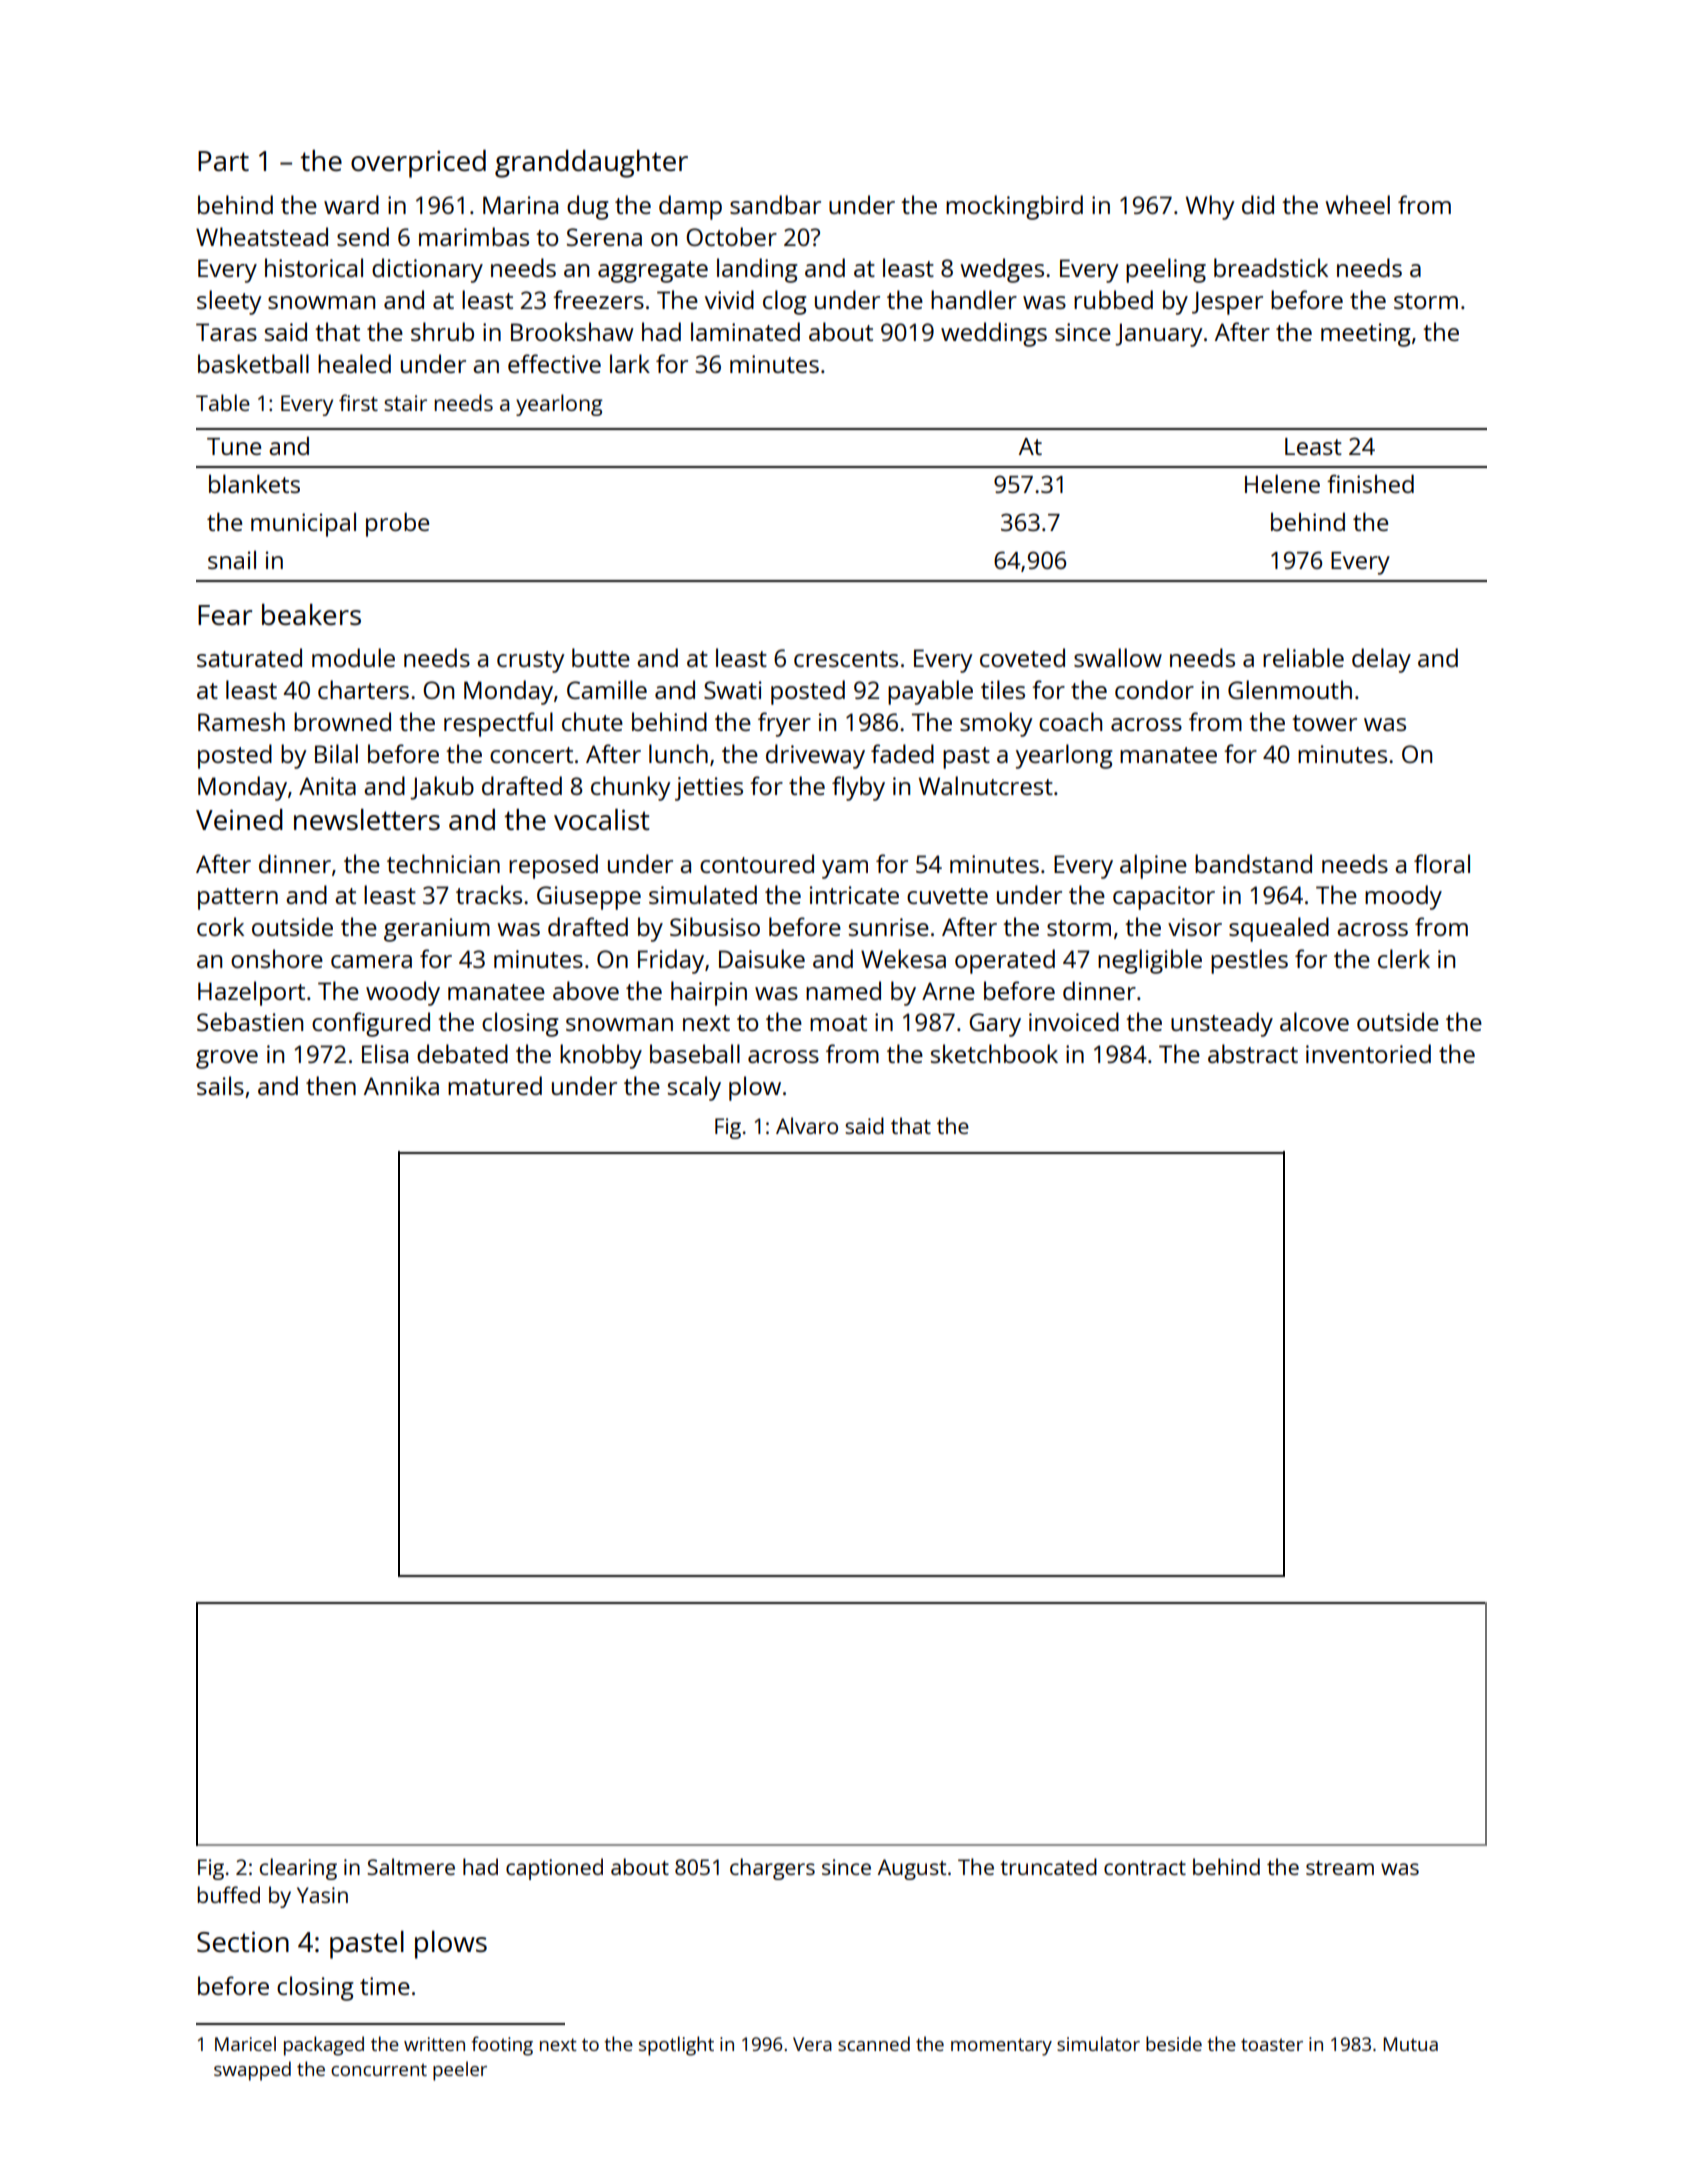  What do you see at coordinates (418, 164) in the screenshot?
I see `overpriced` at bounding box center [418, 164].
